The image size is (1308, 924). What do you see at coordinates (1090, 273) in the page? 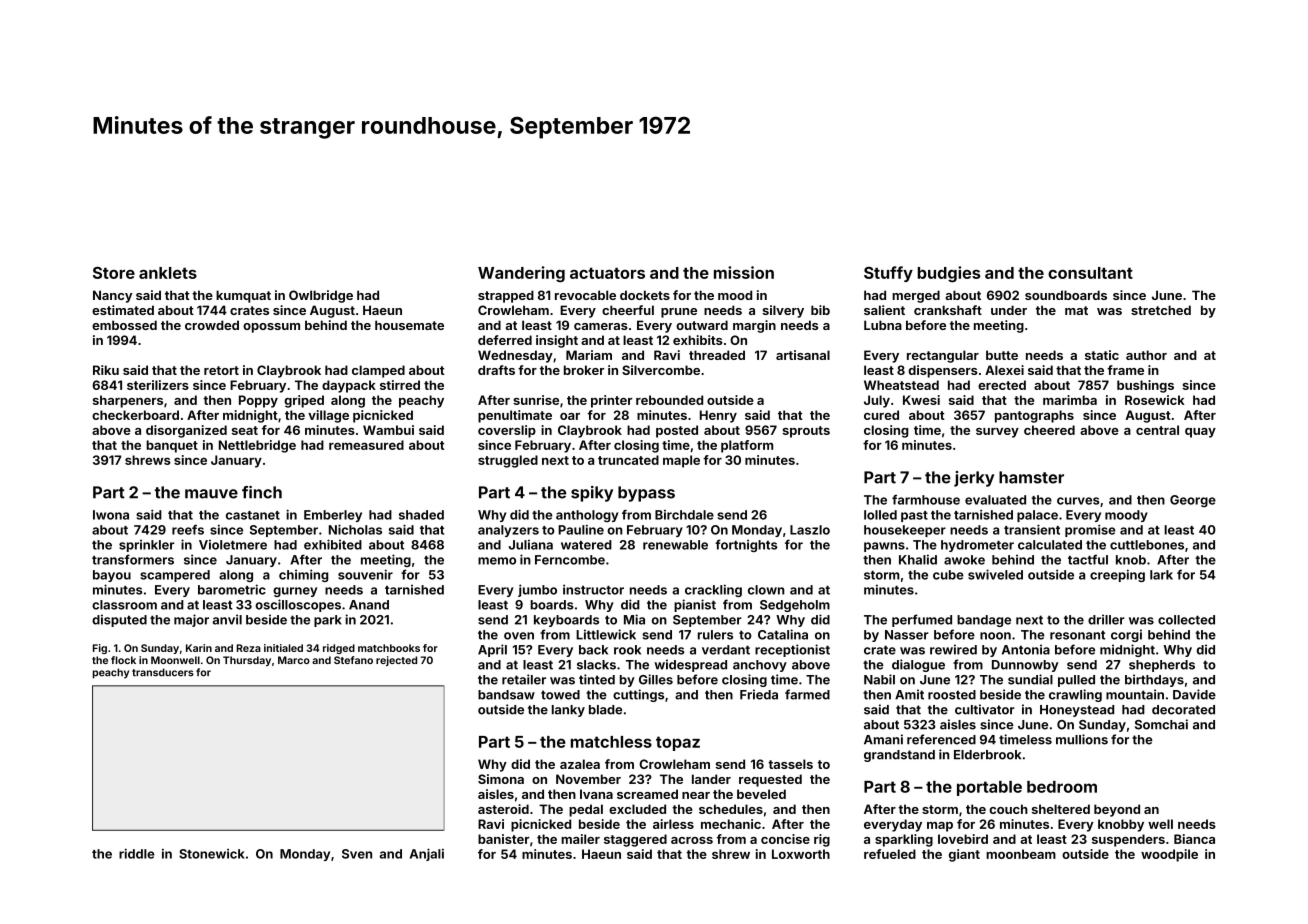
I see `consultant` at bounding box center [1090, 273].
